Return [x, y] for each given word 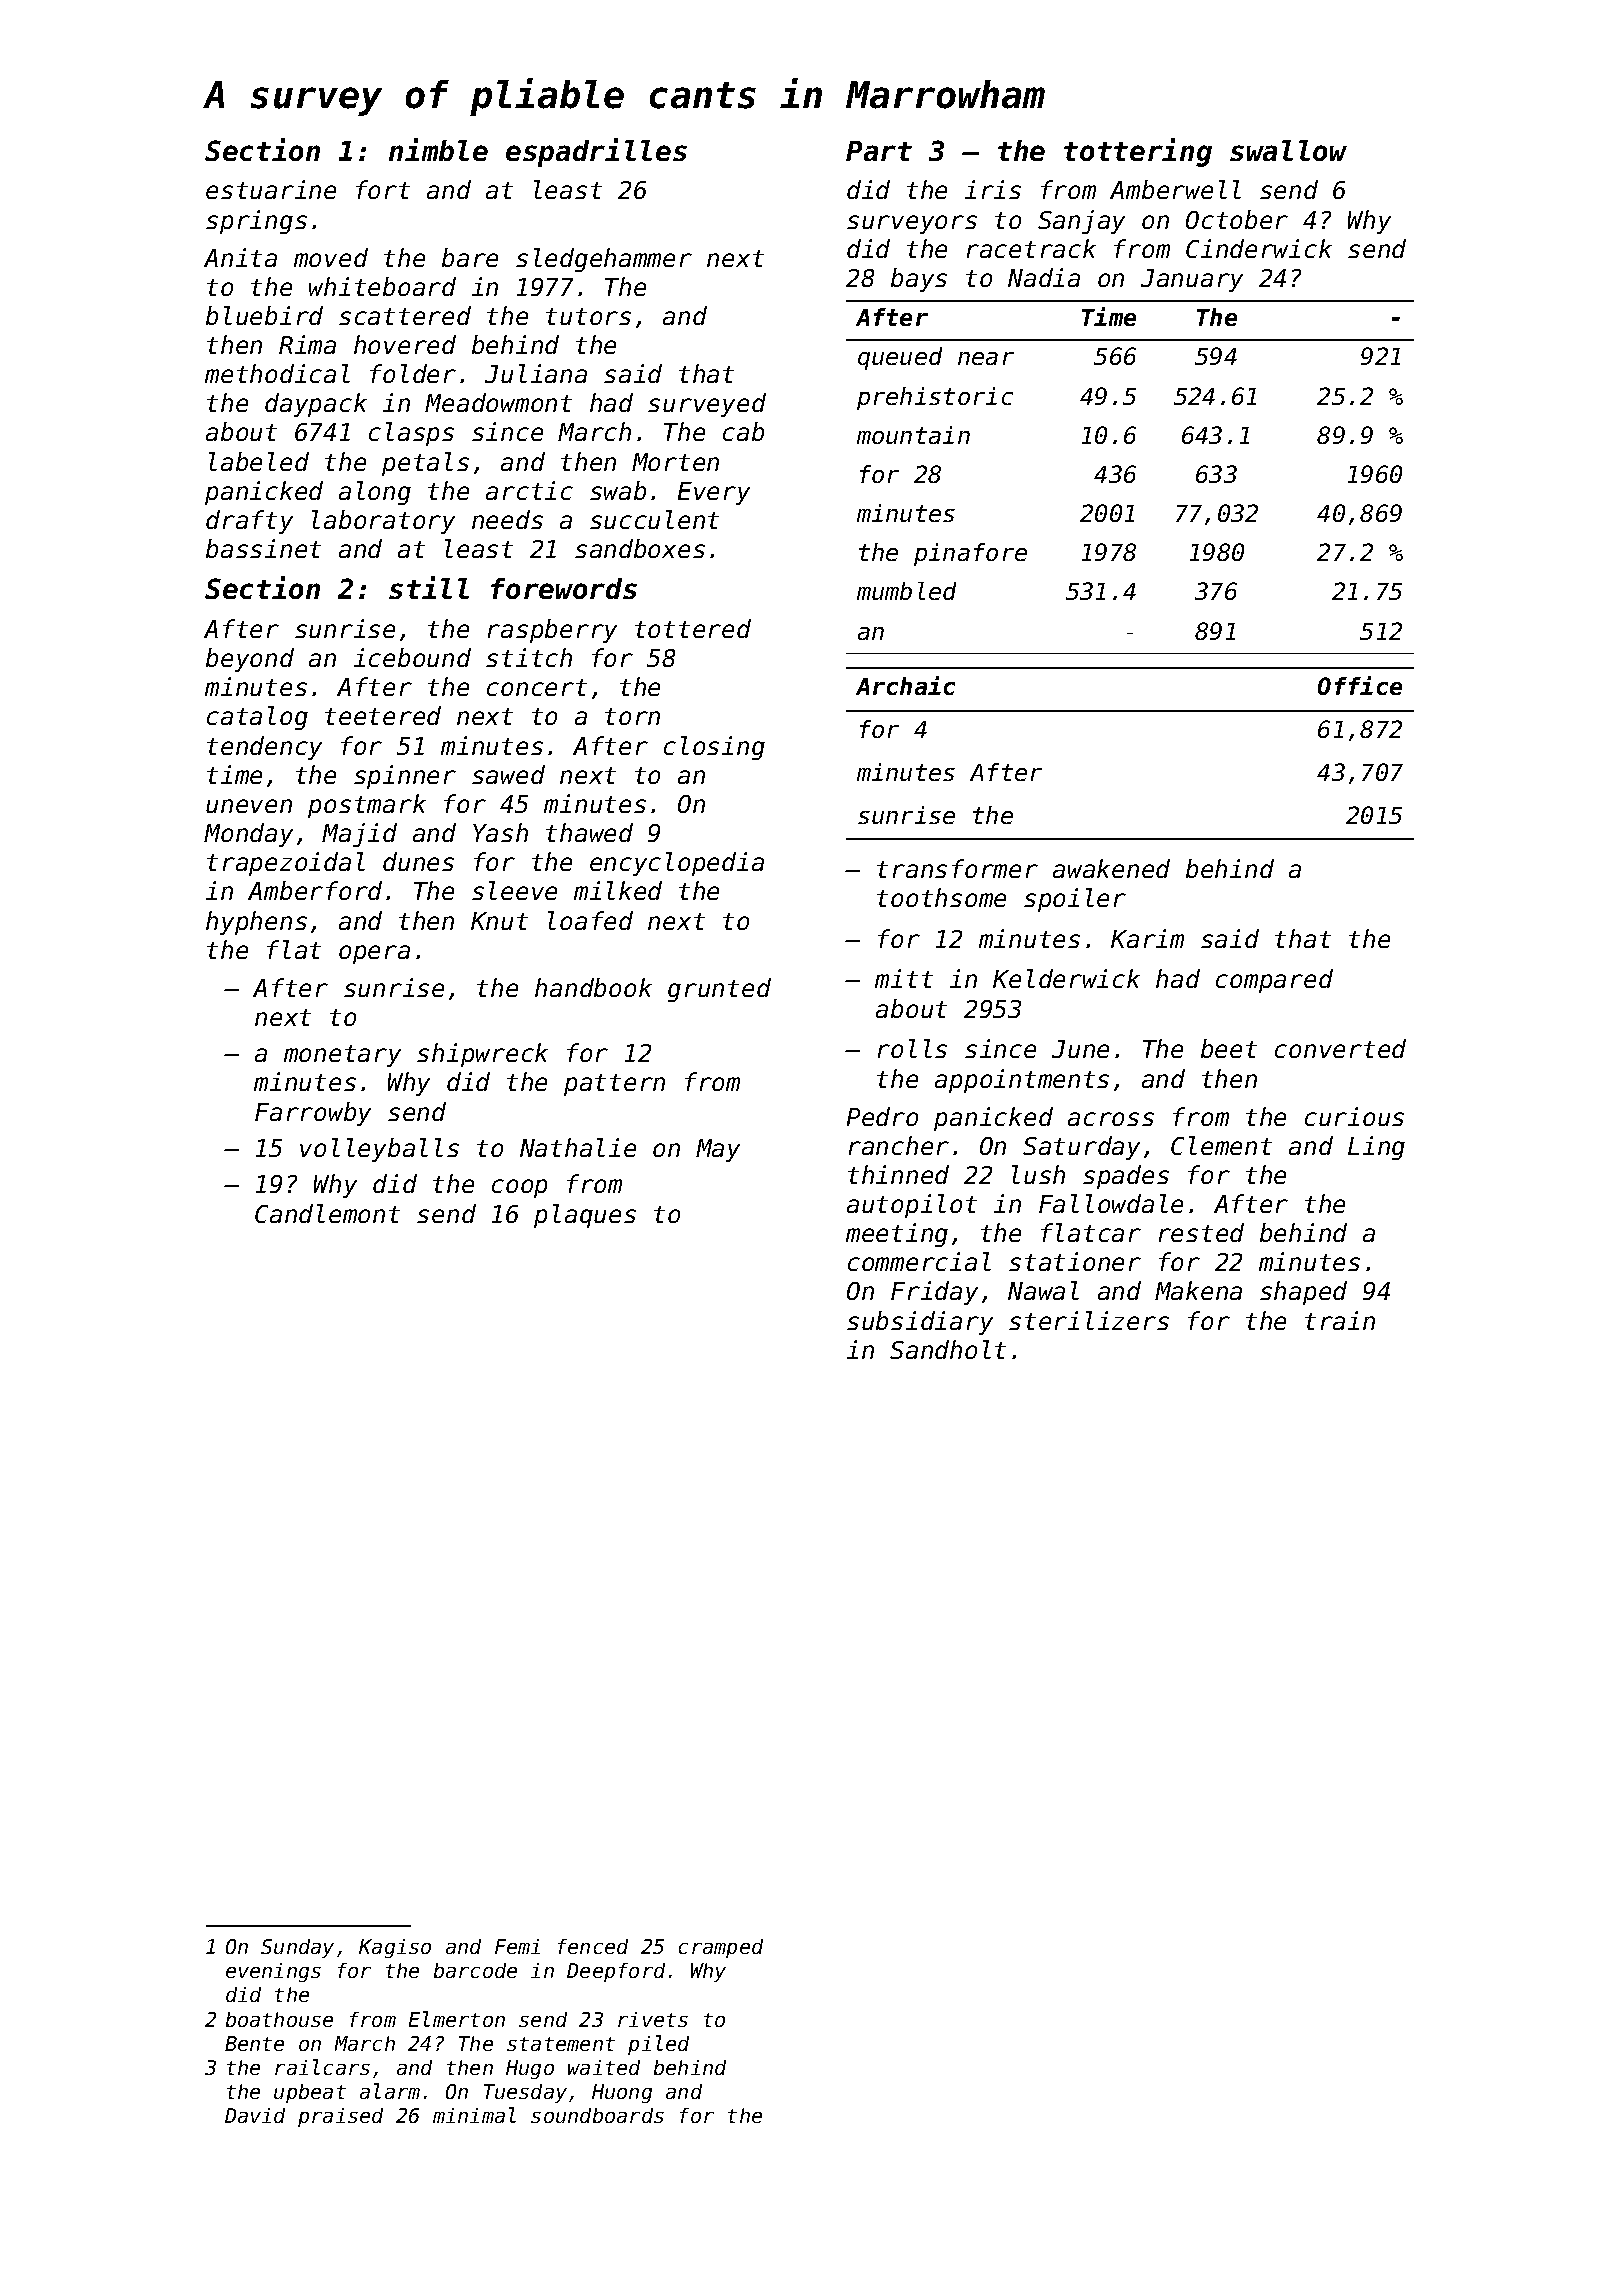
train [1340, 1320]
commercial [919, 1261]
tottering [1138, 152]
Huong [622, 2093]
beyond [250, 660]
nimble [438, 149]
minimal [474, 2115]
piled [658, 2045]
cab [743, 431]
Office [1360, 685]
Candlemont [327, 1213]
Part [879, 151]
